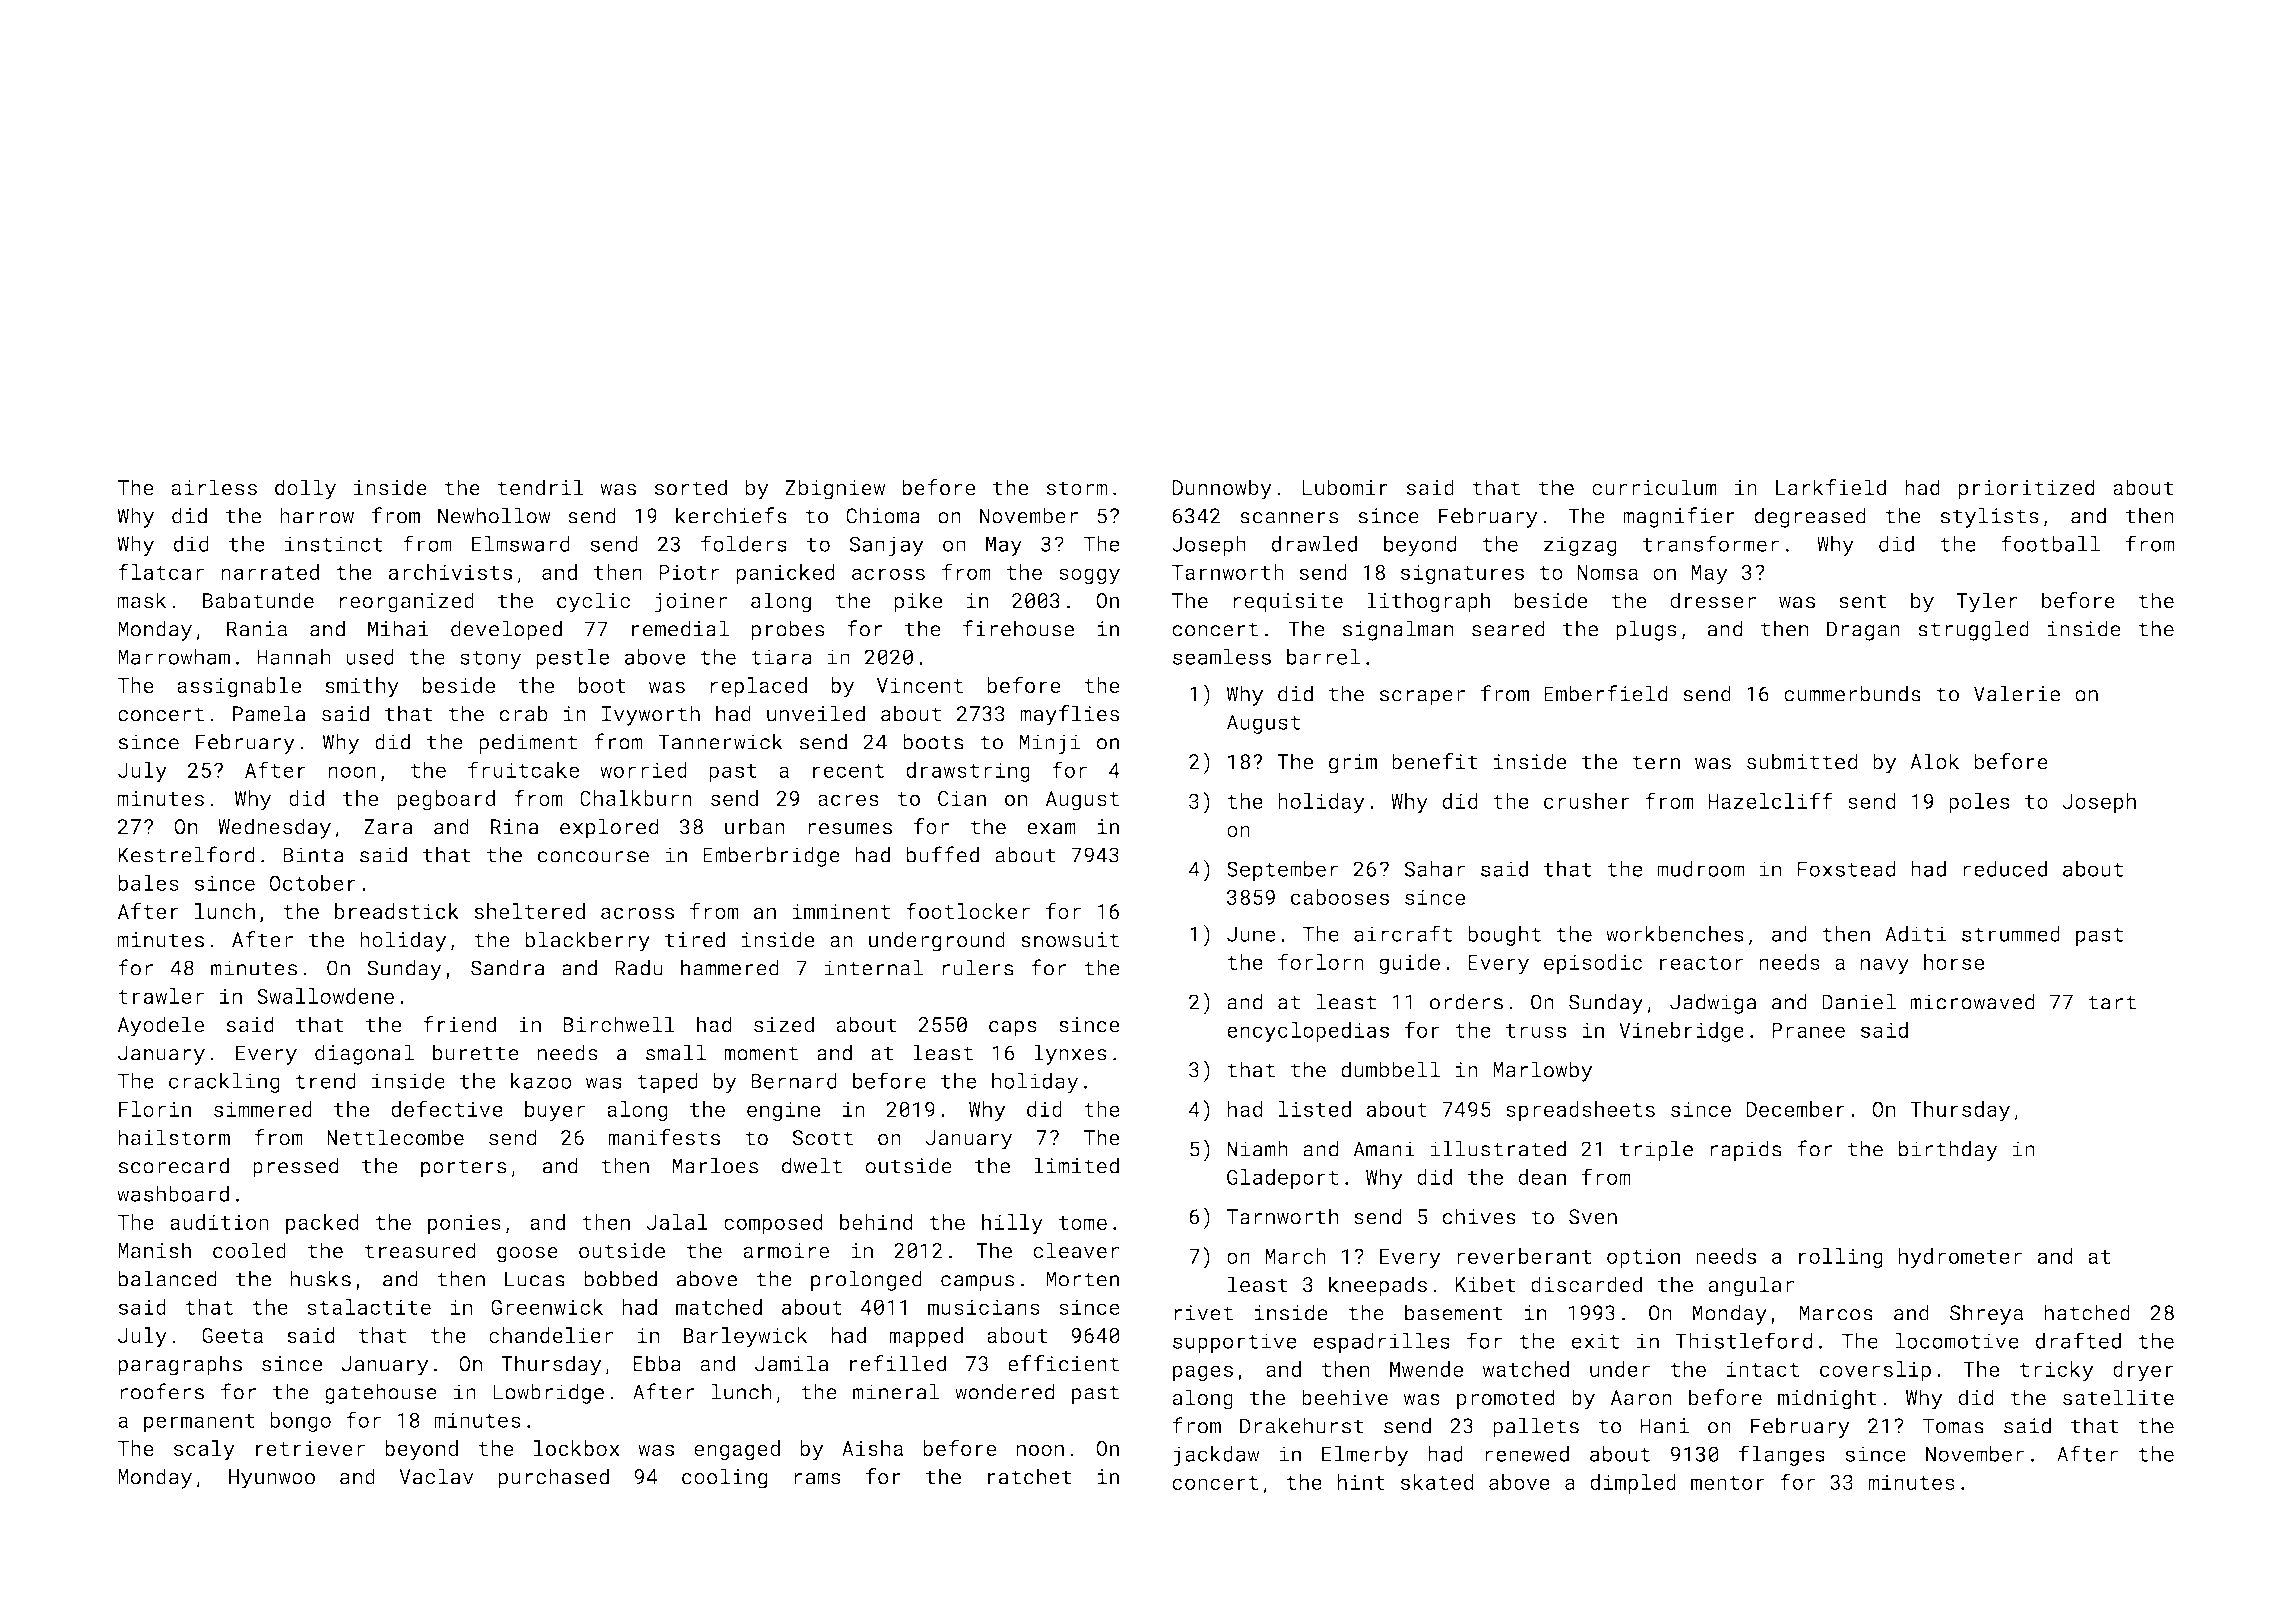  What do you see at coordinates (1454, 1312) in the screenshot?
I see `basement` at bounding box center [1454, 1312].
